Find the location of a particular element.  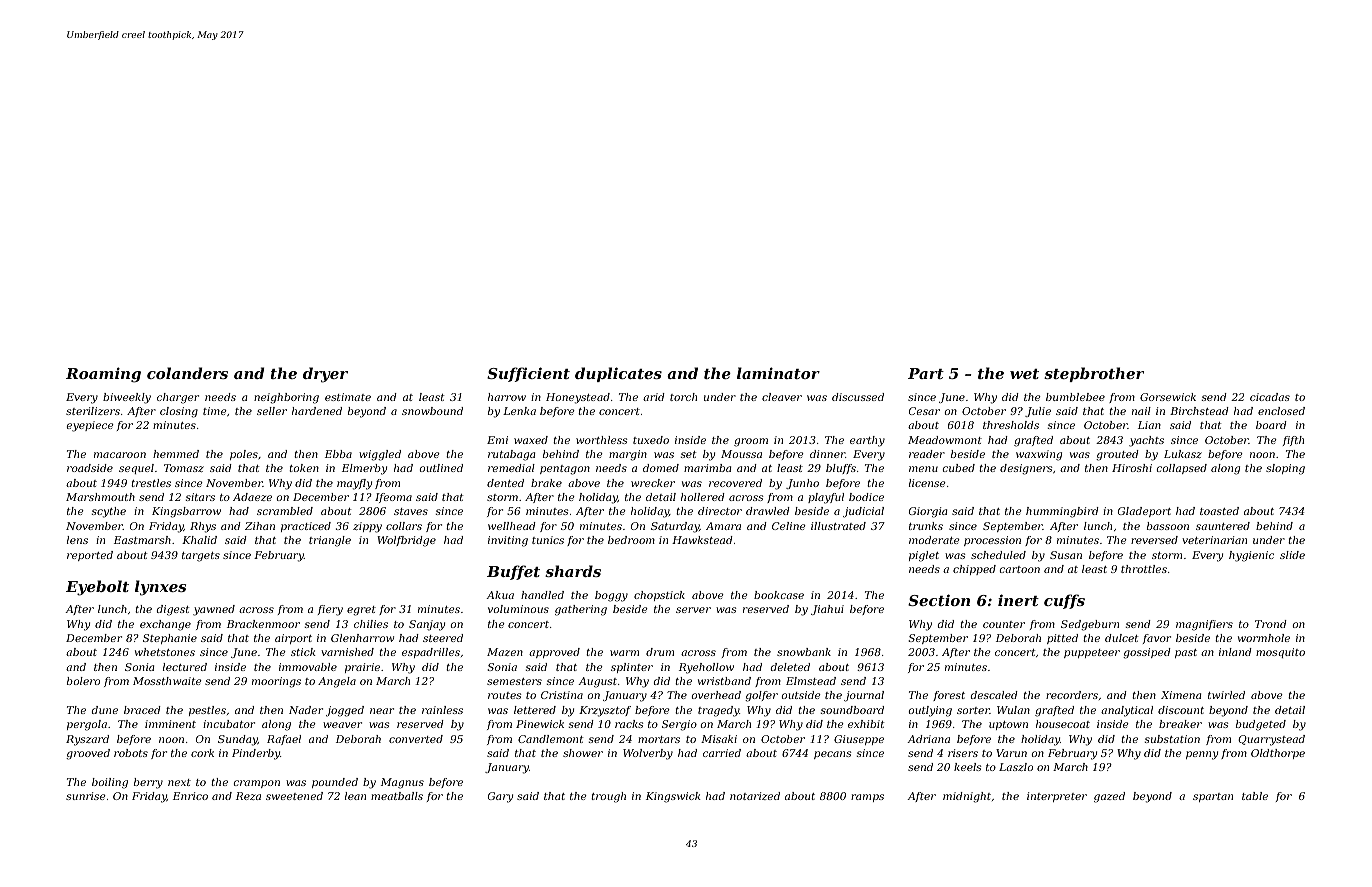

Enrico is located at coordinates (190, 796).
